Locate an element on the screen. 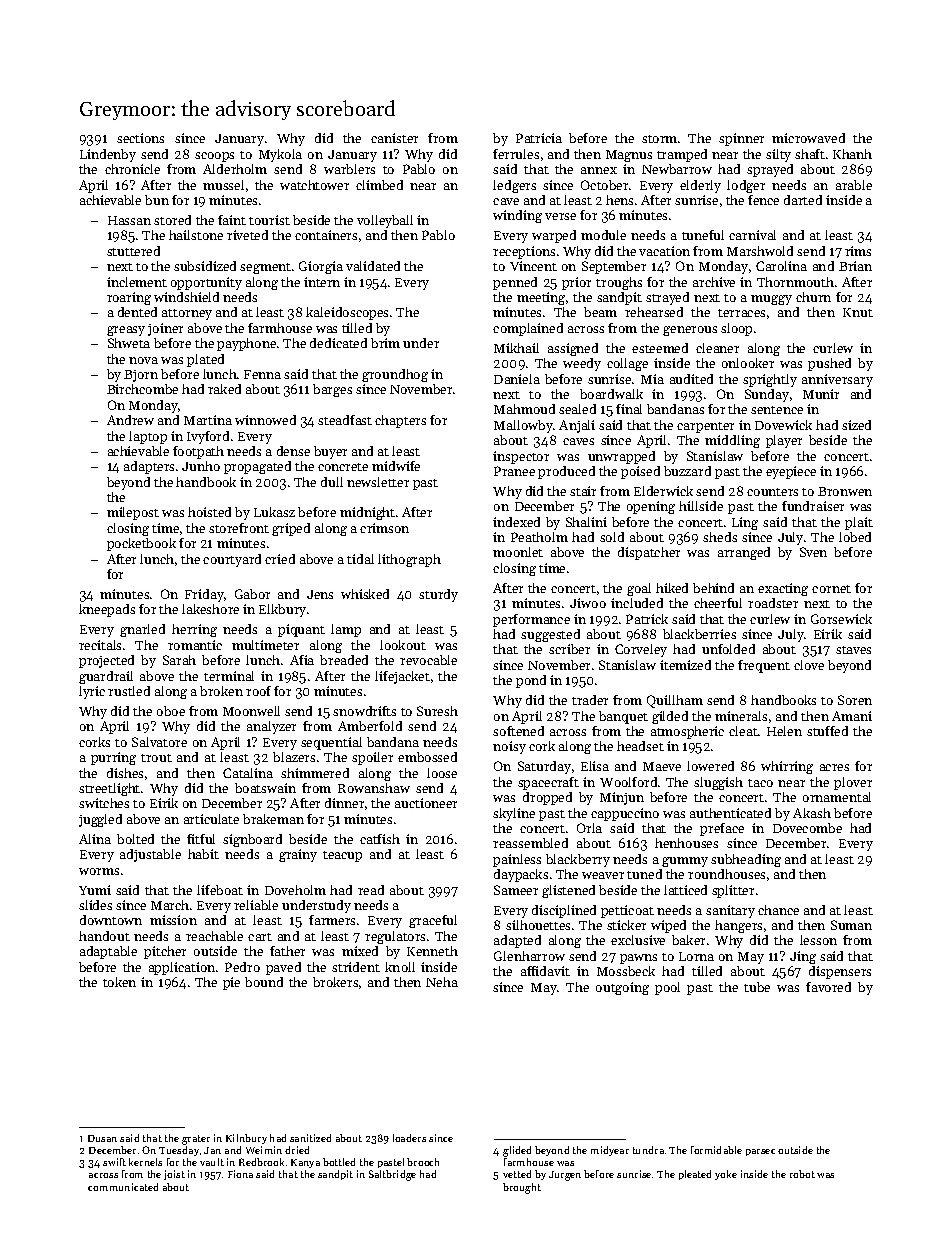 The image size is (952, 1233). noisy is located at coordinates (509, 747).
